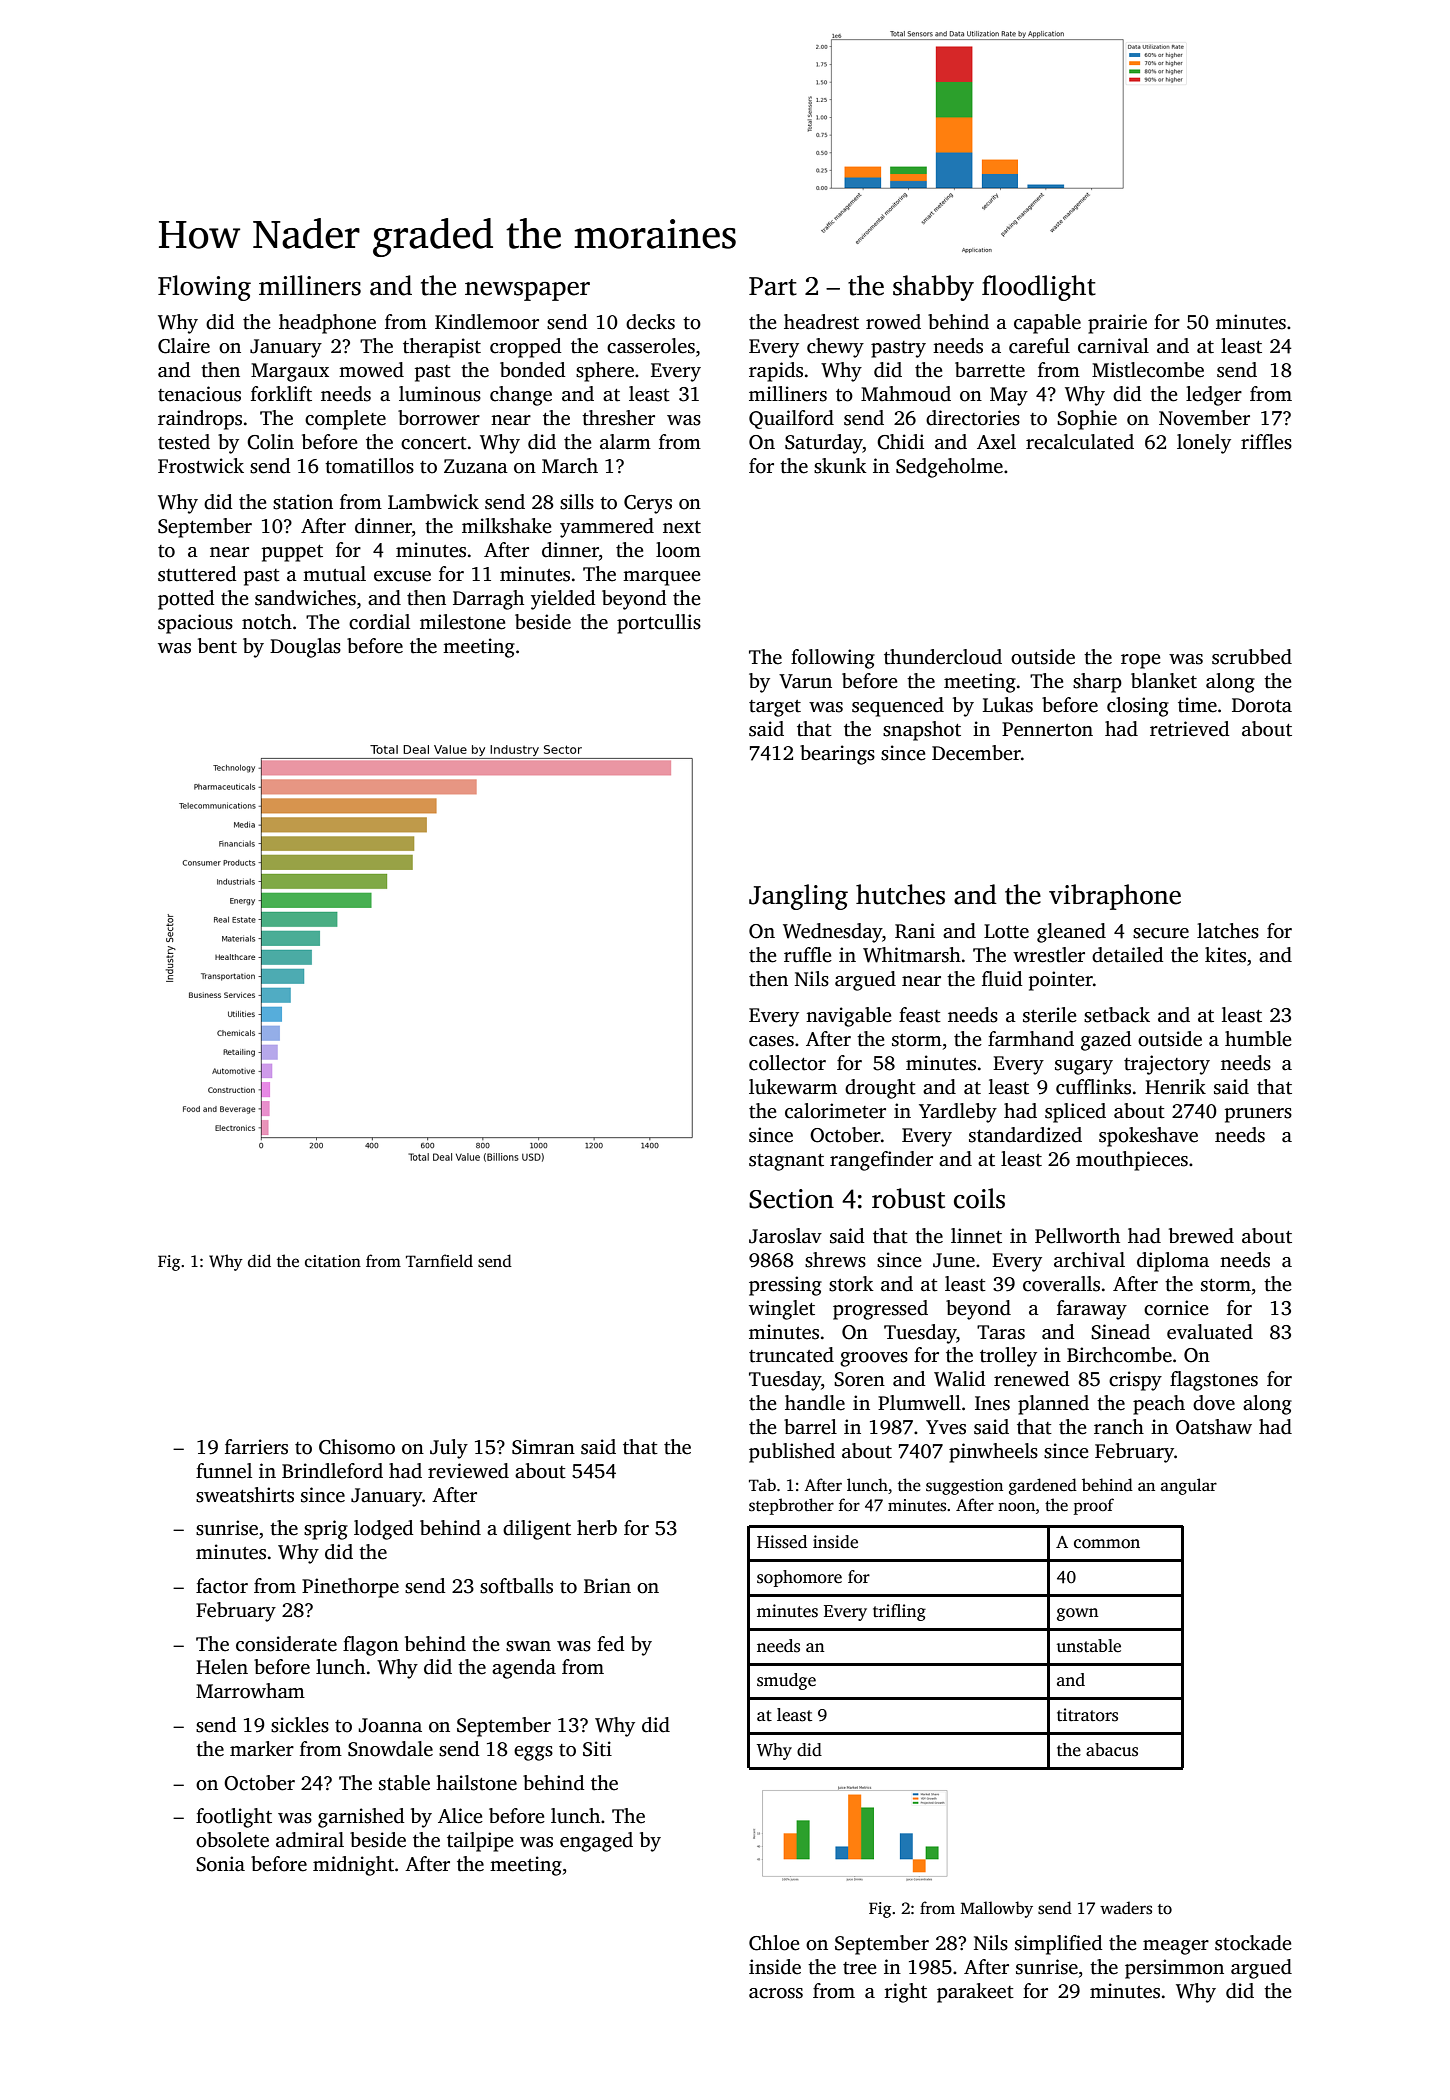 Image resolution: width=1450 pixels, height=2100 pixels. I want to click on Cerys, so click(648, 504).
